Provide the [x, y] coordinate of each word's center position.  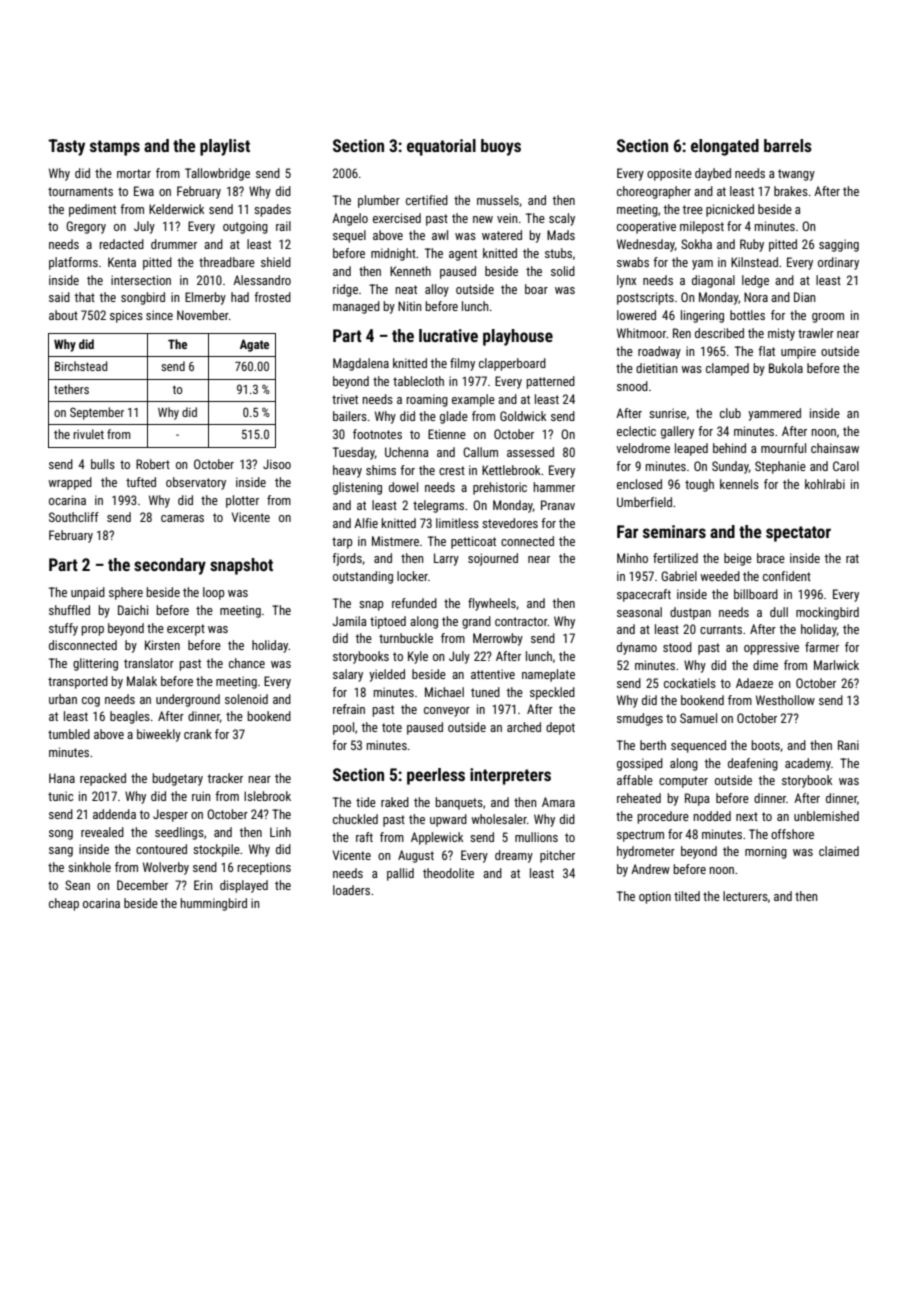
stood [677, 647]
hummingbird [213, 904]
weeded [720, 576]
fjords [347, 559]
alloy [437, 290]
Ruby [752, 245]
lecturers [745, 896]
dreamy [514, 856]
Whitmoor [641, 333]
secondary [170, 566]
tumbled [69, 734]
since [159, 315]
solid [563, 271]
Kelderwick [176, 209]
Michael [444, 692]
